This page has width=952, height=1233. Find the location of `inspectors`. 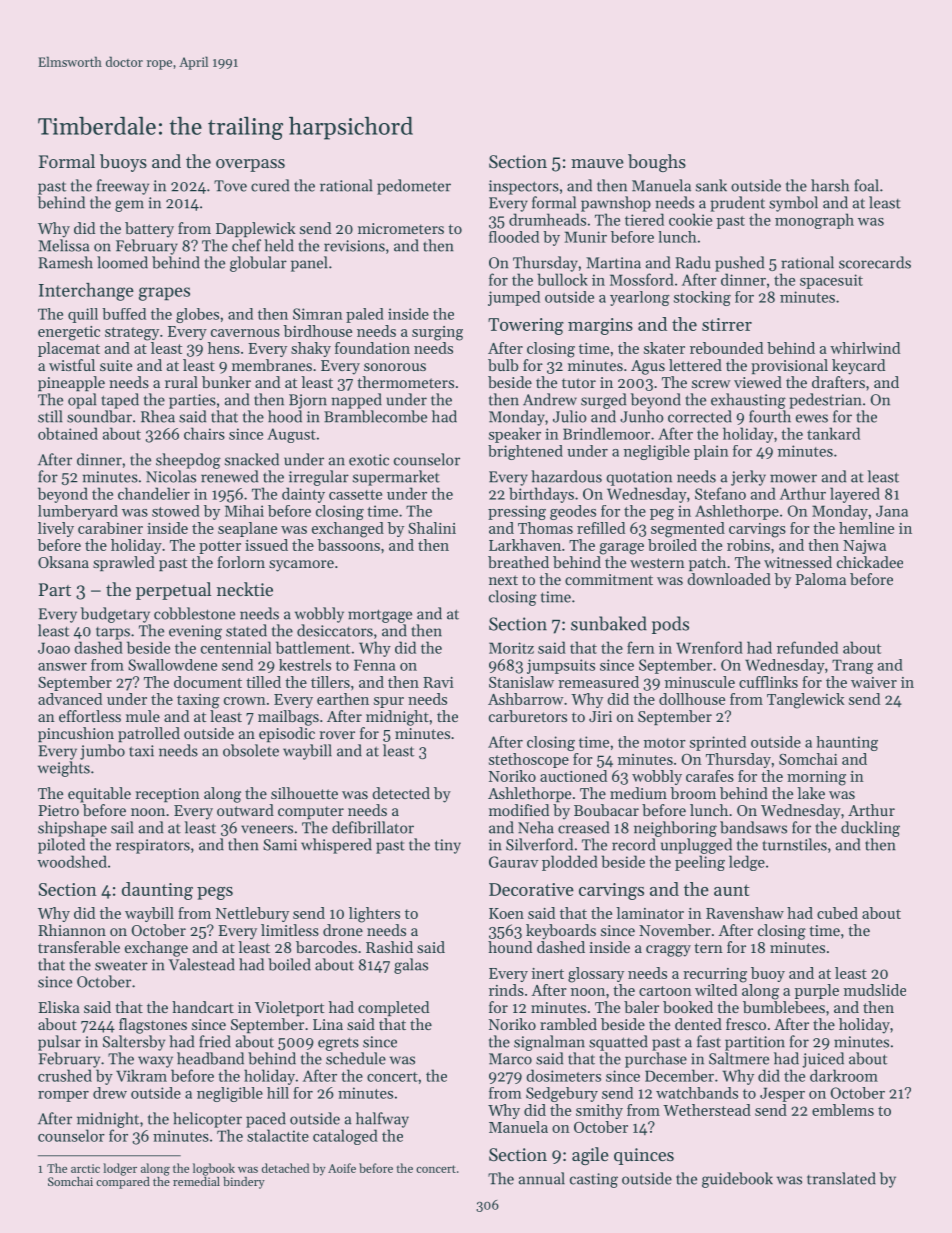

inspectors is located at coordinates (524, 187).
